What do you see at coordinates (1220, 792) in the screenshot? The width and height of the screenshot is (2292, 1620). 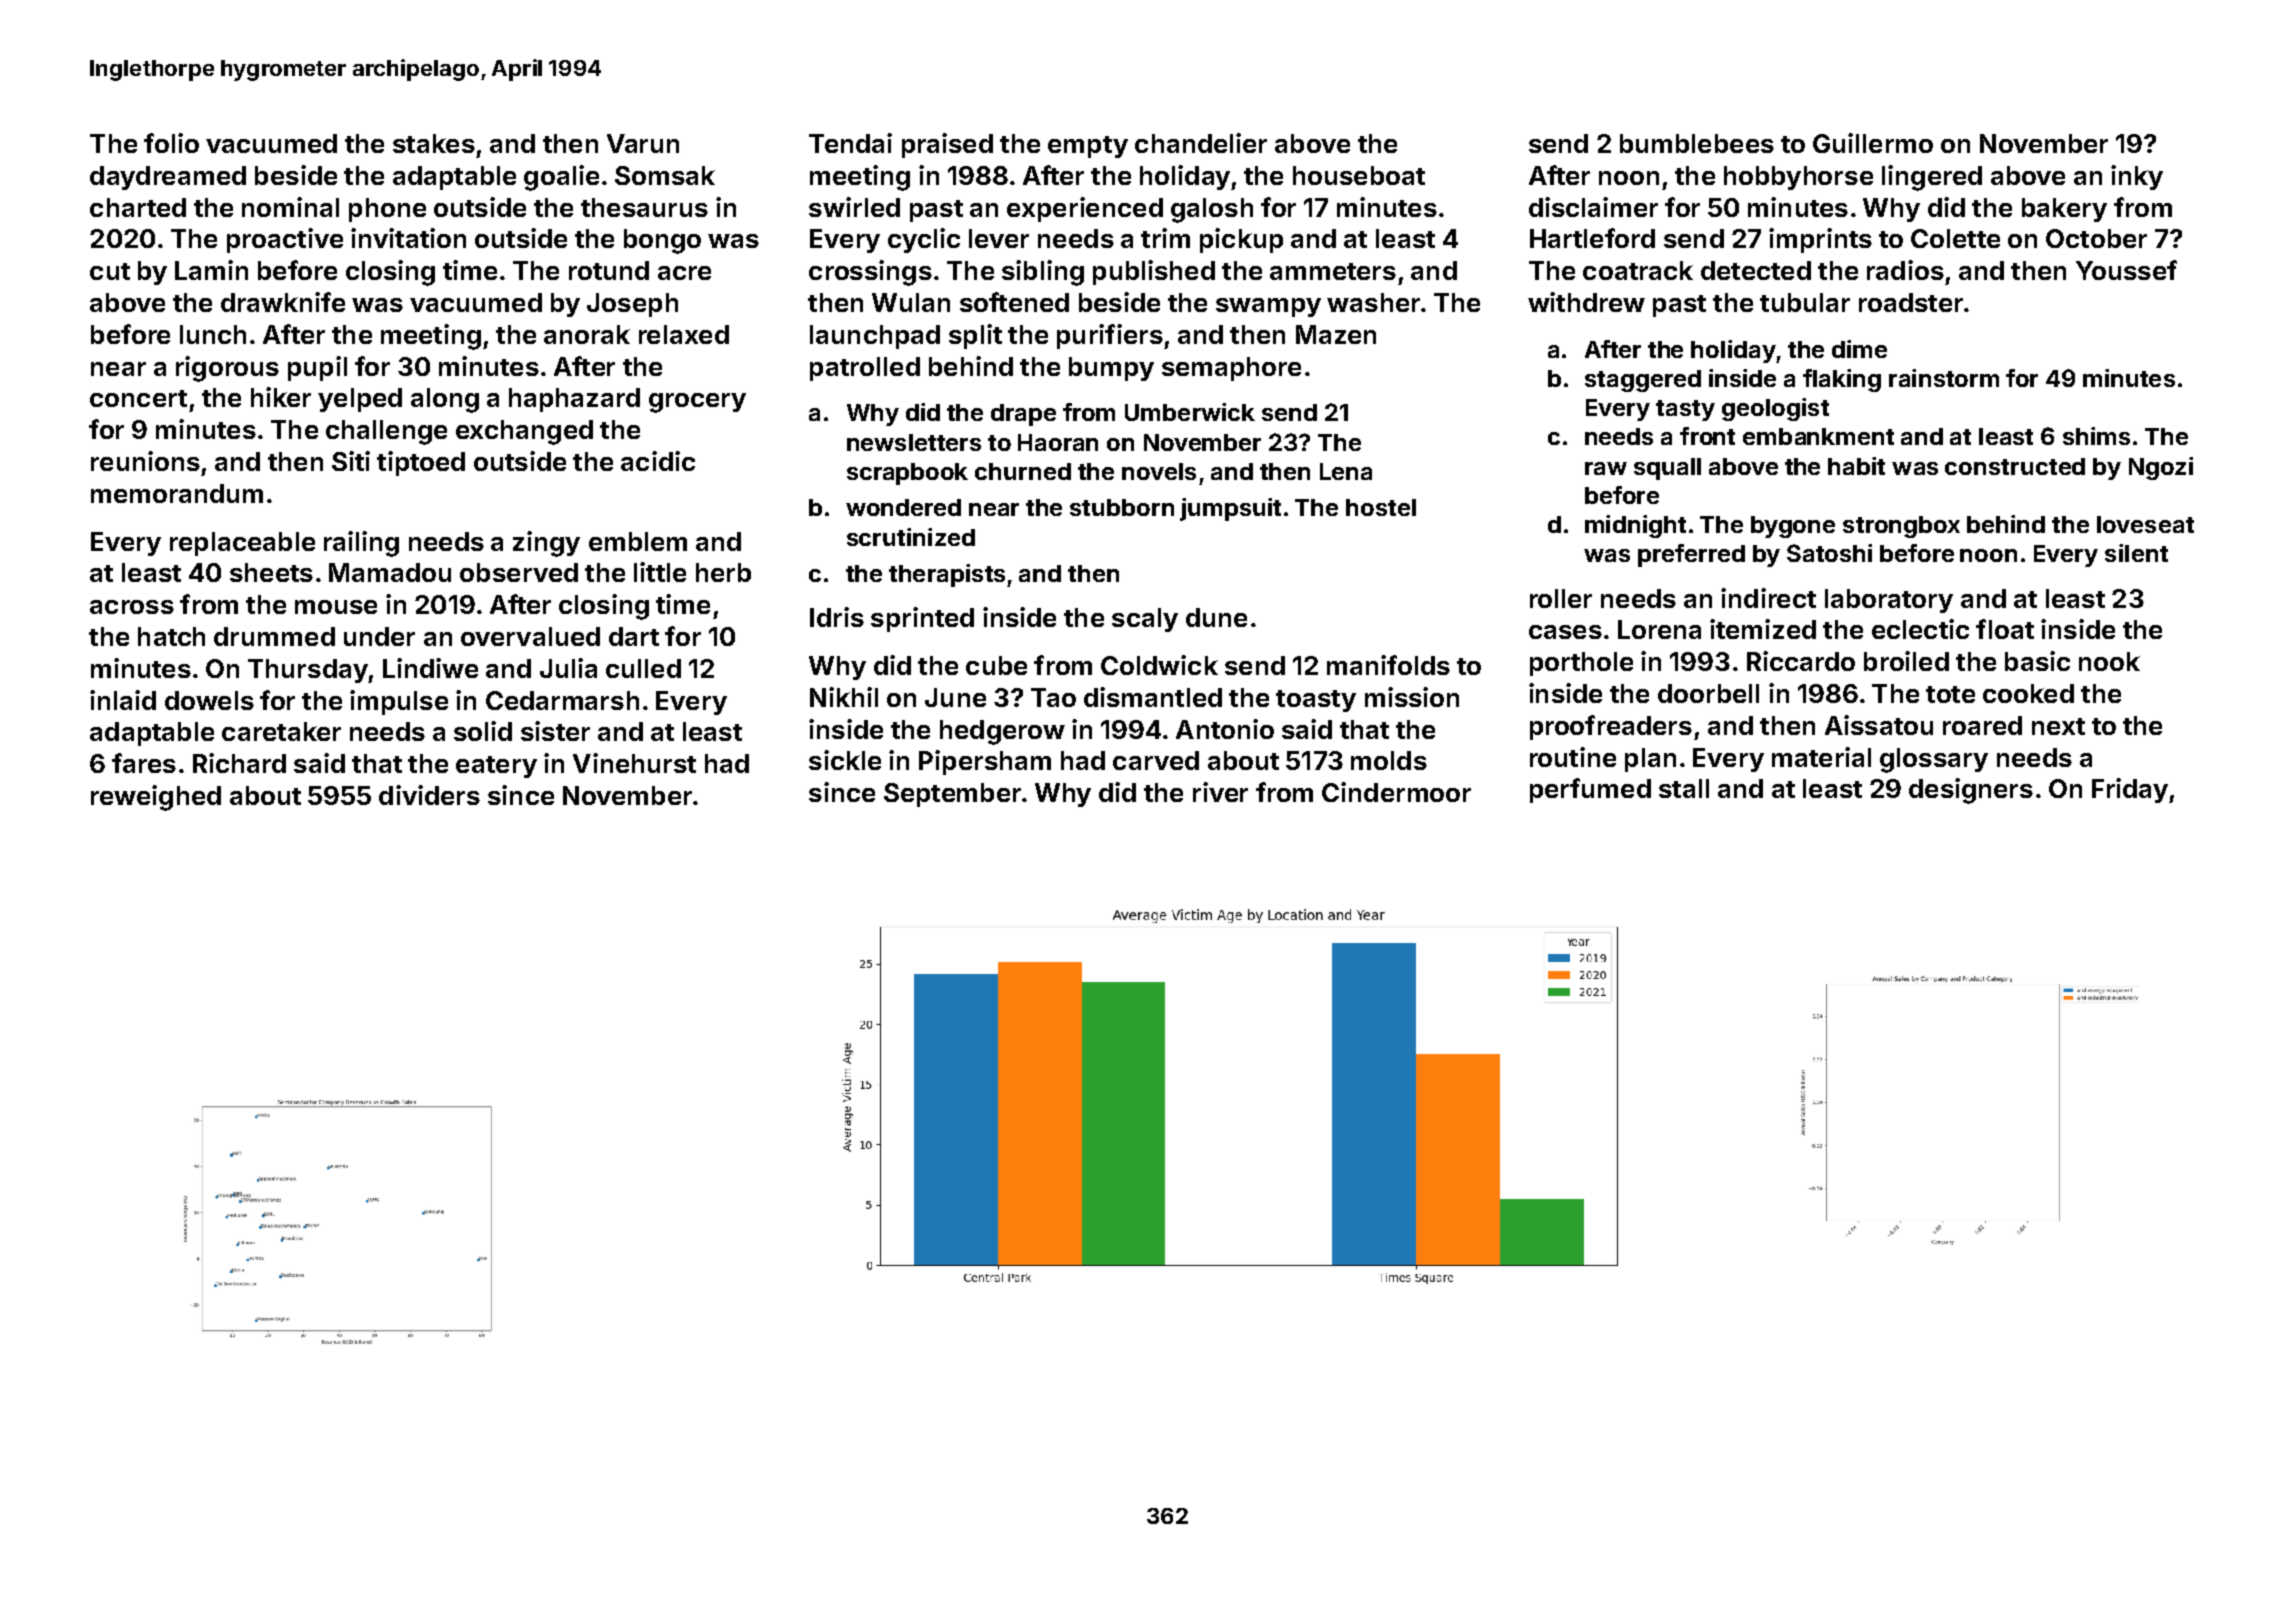 I see `river` at bounding box center [1220, 792].
